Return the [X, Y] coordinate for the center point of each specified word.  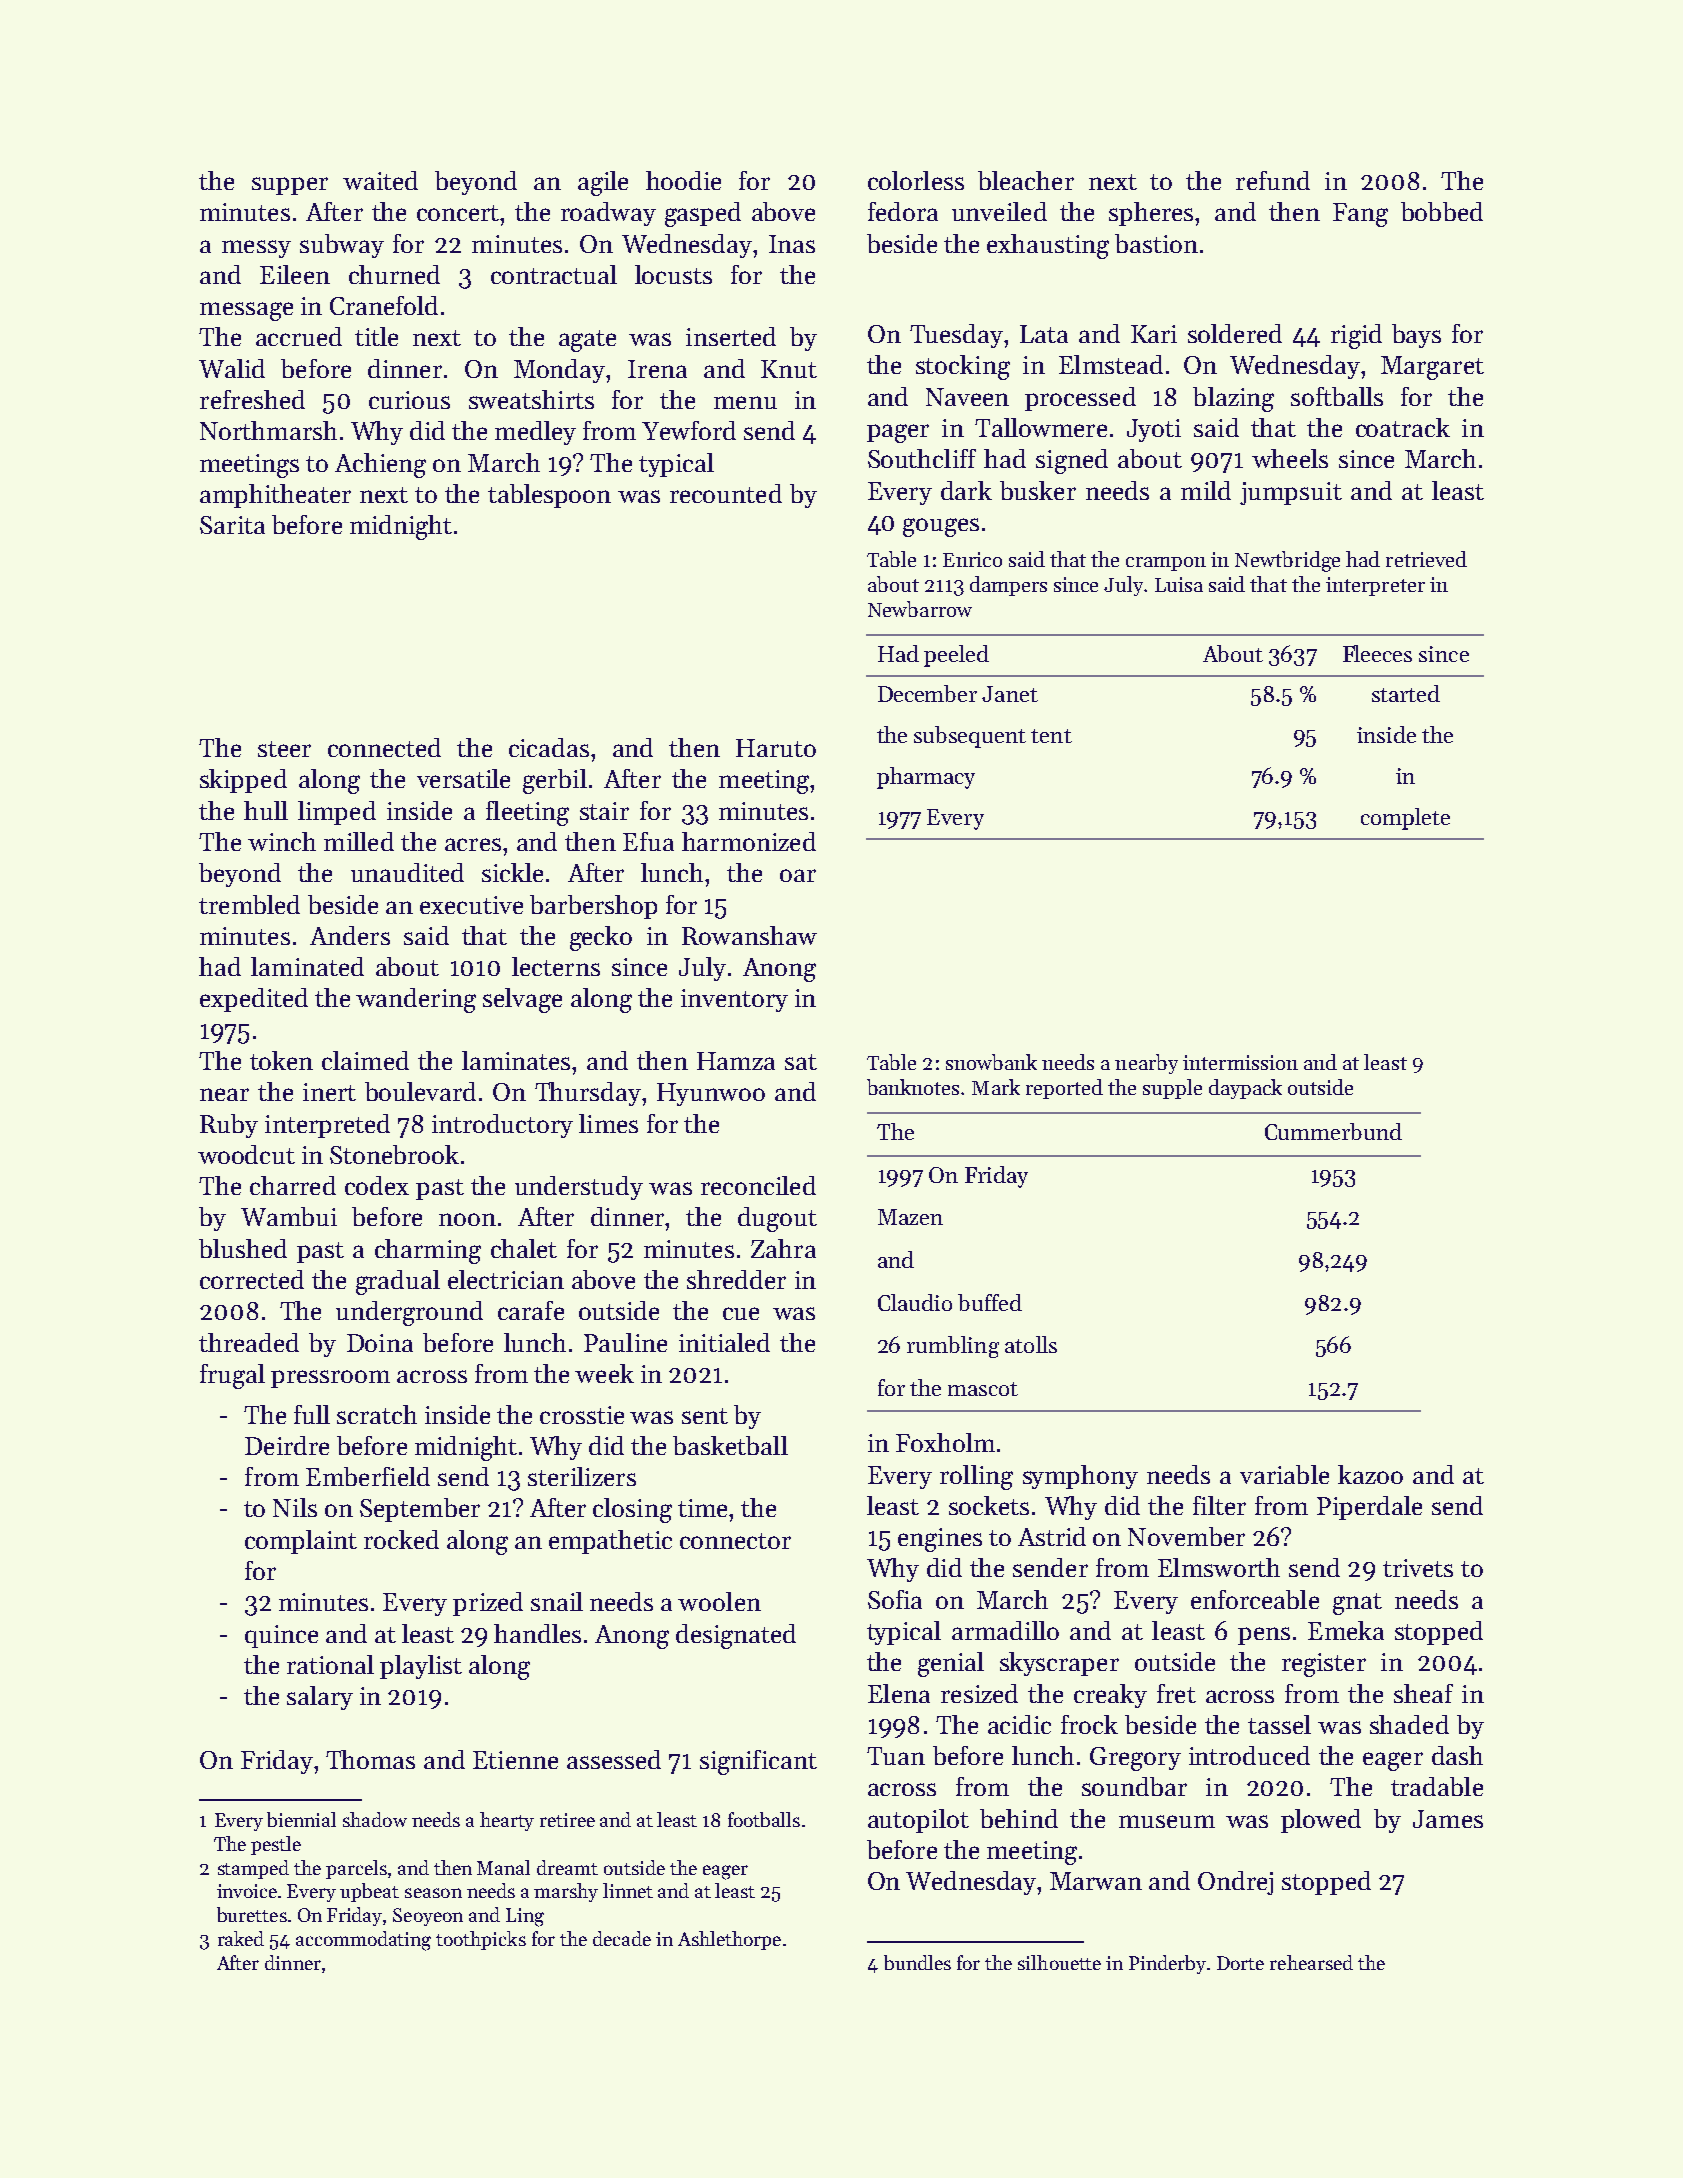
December [927, 693]
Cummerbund [1333, 1131]
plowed [1321, 1821]
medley [535, 433]
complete [1405, 819]
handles [537, 1633]
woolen [719, 1601]
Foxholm [945, 1442]
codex [377, 1185]
